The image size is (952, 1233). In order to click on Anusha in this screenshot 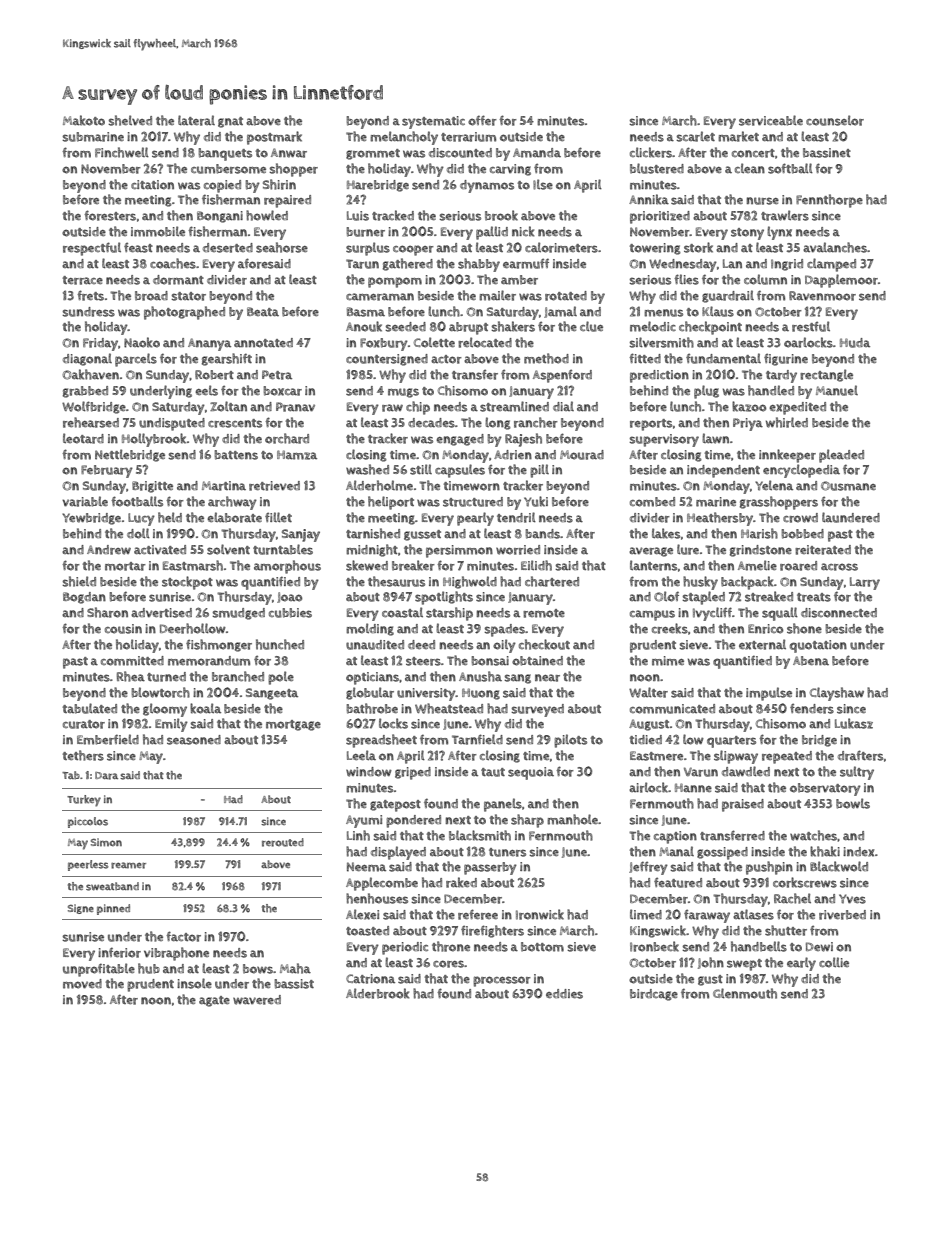, I will do `click(480, 676)`.
